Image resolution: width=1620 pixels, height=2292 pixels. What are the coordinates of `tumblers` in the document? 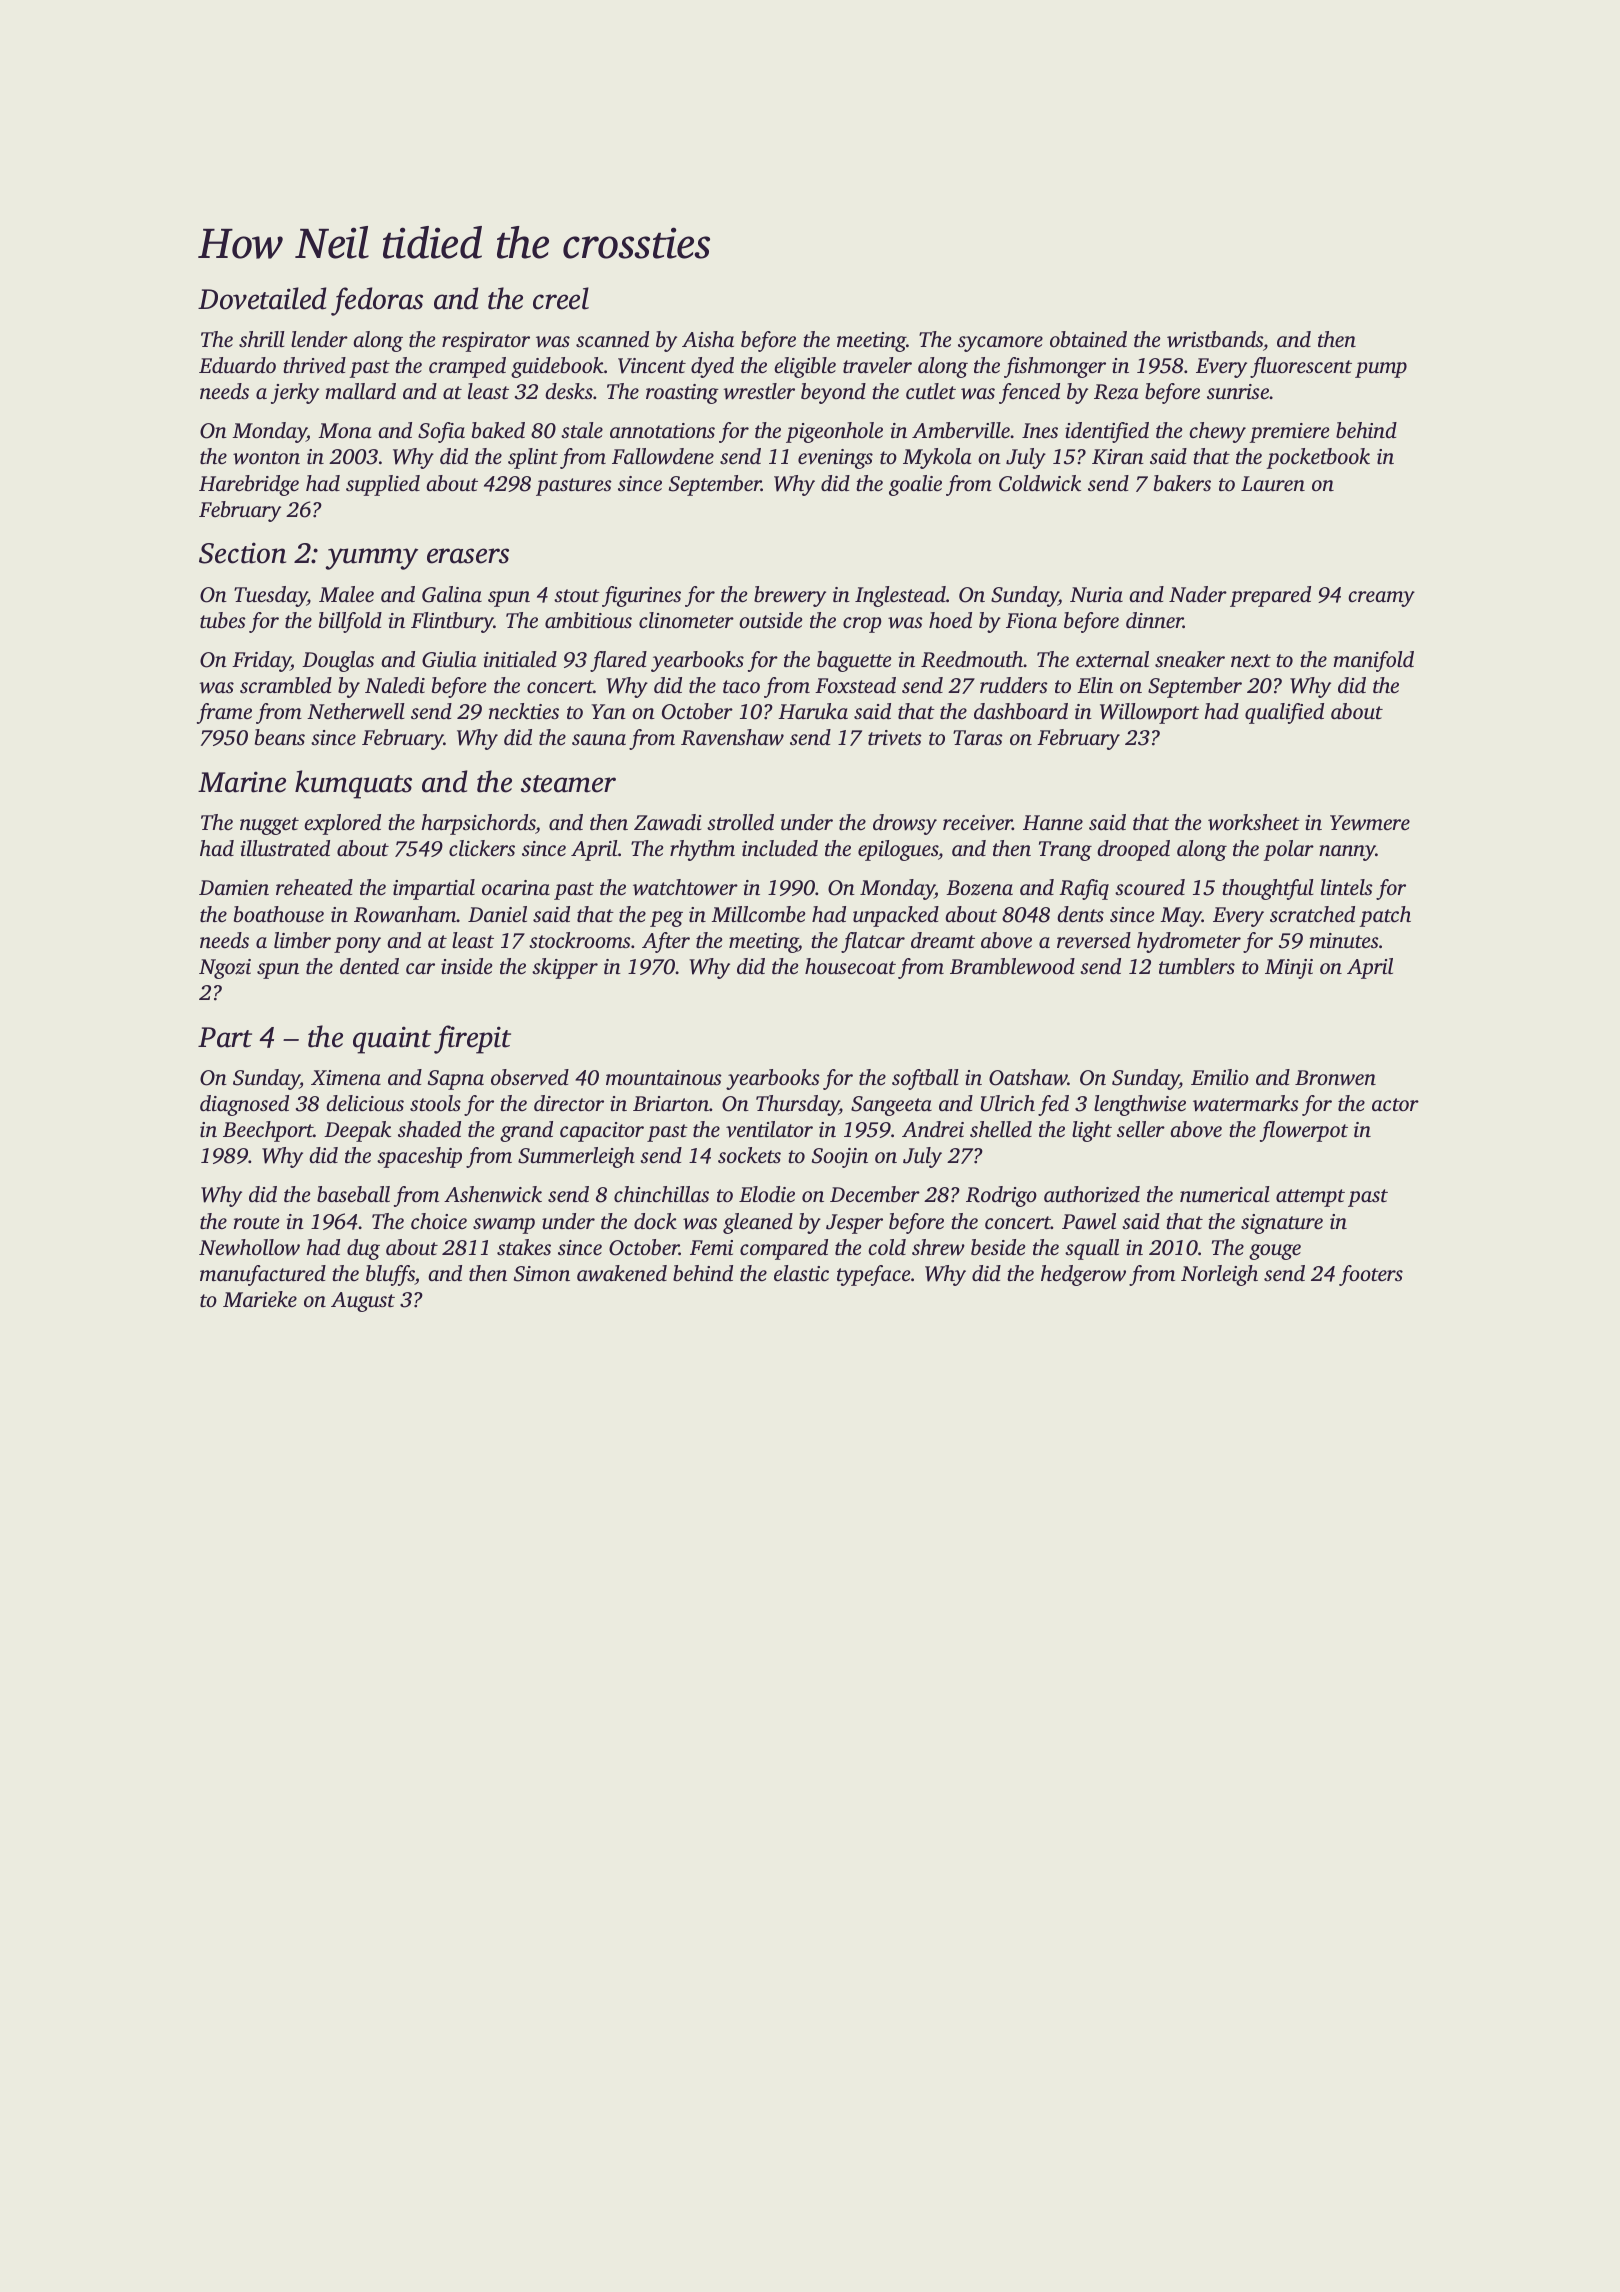 It's located at (1197, 966).
